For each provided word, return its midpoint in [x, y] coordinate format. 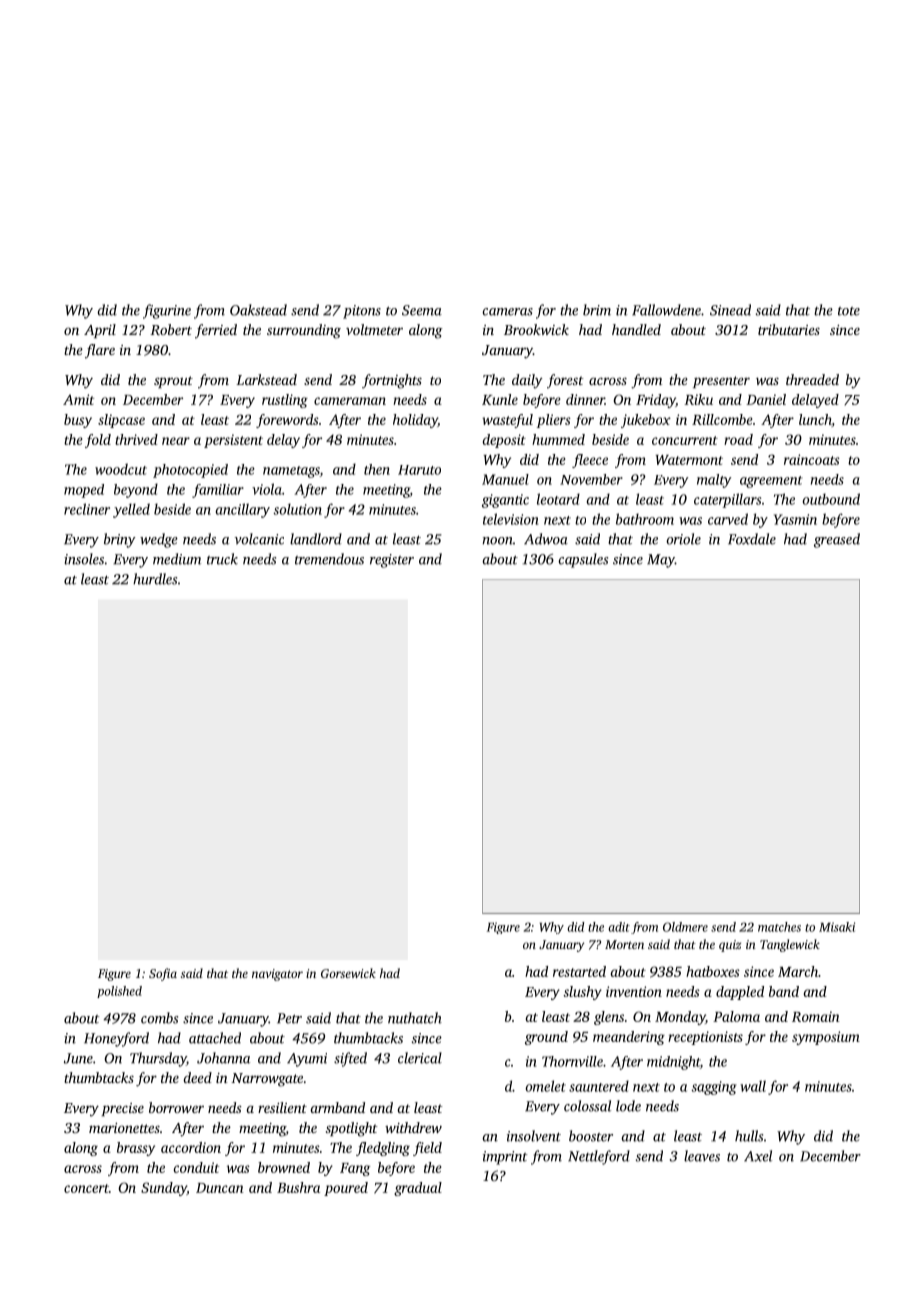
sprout [173, 382]
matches [779, 927]
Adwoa [546, 539]
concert [86, 1188]
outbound [831, 499]
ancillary [243, 510]
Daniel [766, 399]
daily [527, 381]
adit [619, 927]
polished [119, 992]
